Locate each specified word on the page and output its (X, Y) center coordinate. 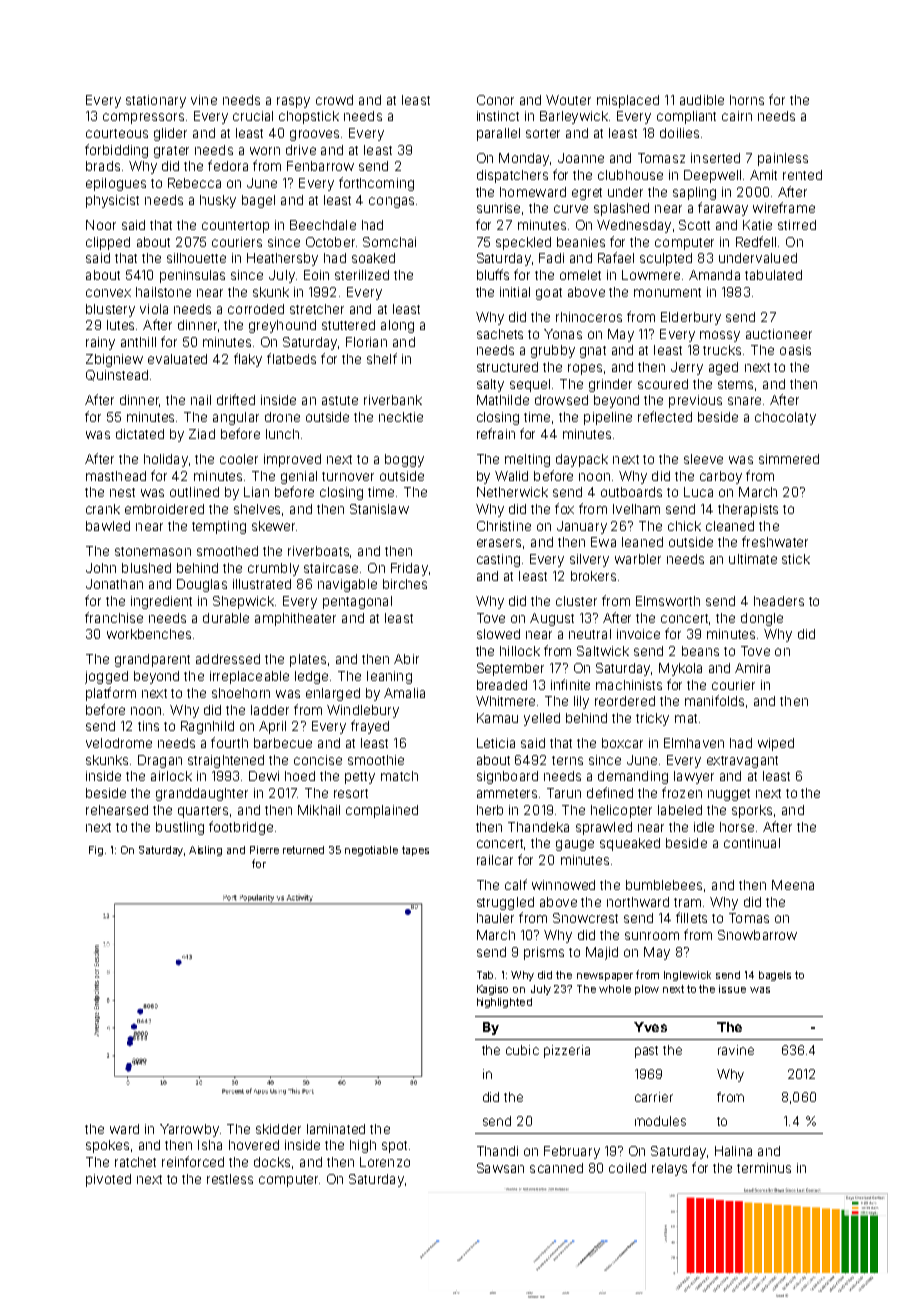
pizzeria (567, 1051)
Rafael (616, 257)
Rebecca (194, 183)
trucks (722, 350)
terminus (764, 1168)
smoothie (376, 760)
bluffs (493, 274)
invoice (638, 634)
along (397, 326)
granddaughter (202, 794)
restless (230, 1179)
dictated (140, 434)
